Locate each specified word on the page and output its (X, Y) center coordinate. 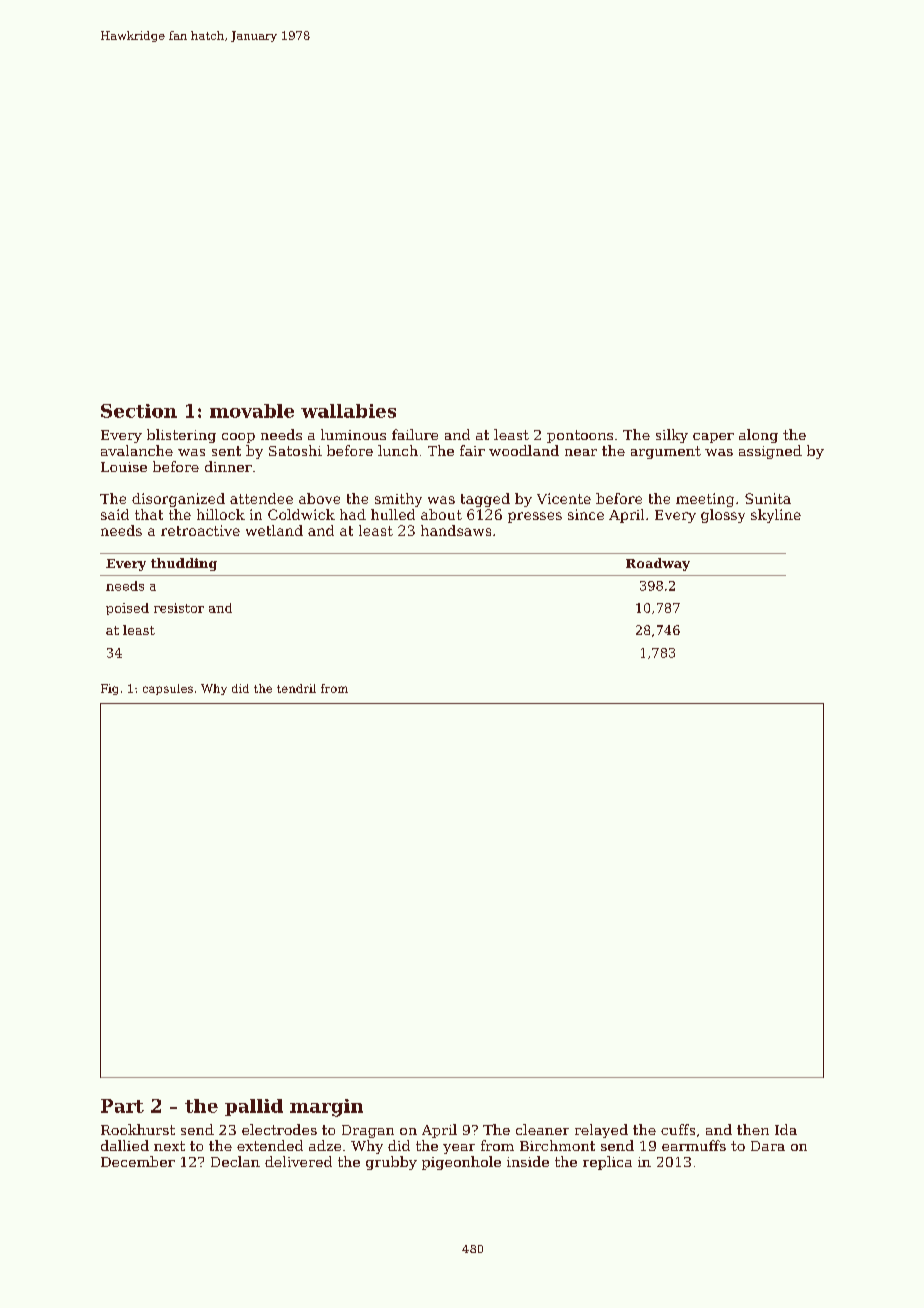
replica (607, 1163)
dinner (228, 466)
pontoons (580, 436)
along (758, 436)
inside (528, 1161)
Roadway (658, 564)
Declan (235, 1161)
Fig (109, 689)
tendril (296, 688)
